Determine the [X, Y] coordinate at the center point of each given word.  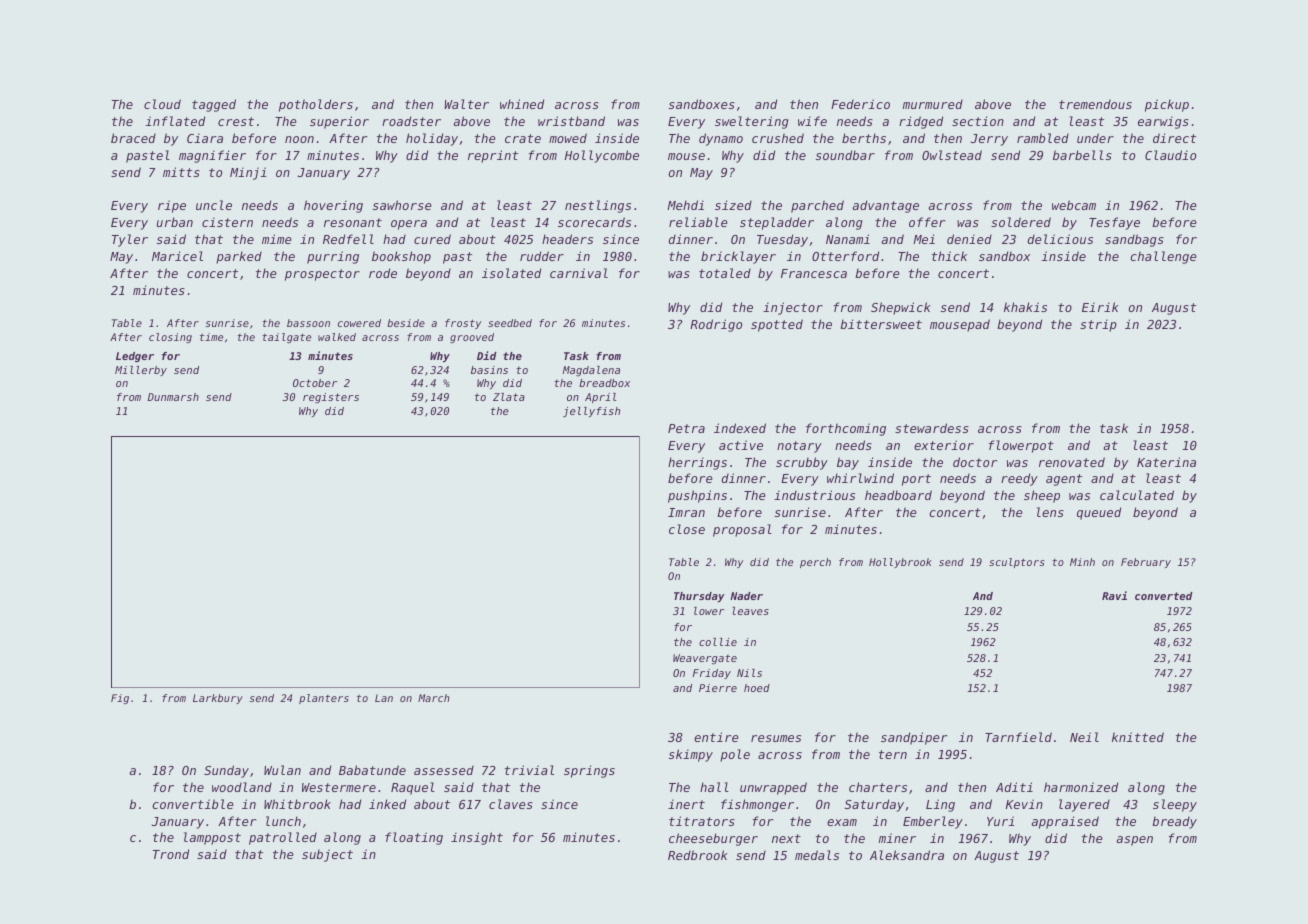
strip [1098, 325]
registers [331, 398]
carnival [579, 273]
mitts [181, 172]
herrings [697, 463]
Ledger [135, 357]
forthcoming [846, 429]
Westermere [339, 787]
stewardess [932, 428]
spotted [777, 325]
